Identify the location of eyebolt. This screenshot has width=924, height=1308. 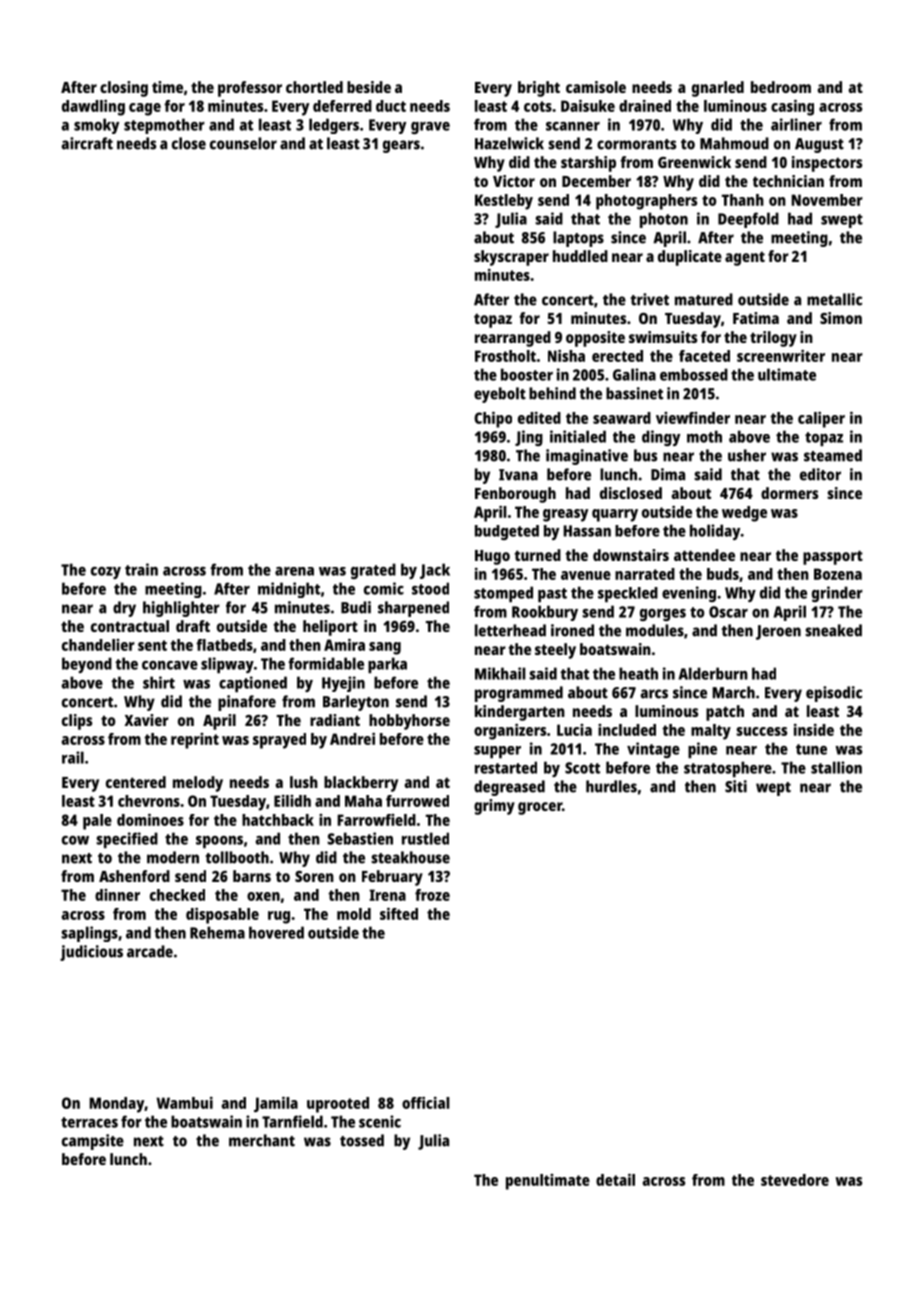
(500, 395).
